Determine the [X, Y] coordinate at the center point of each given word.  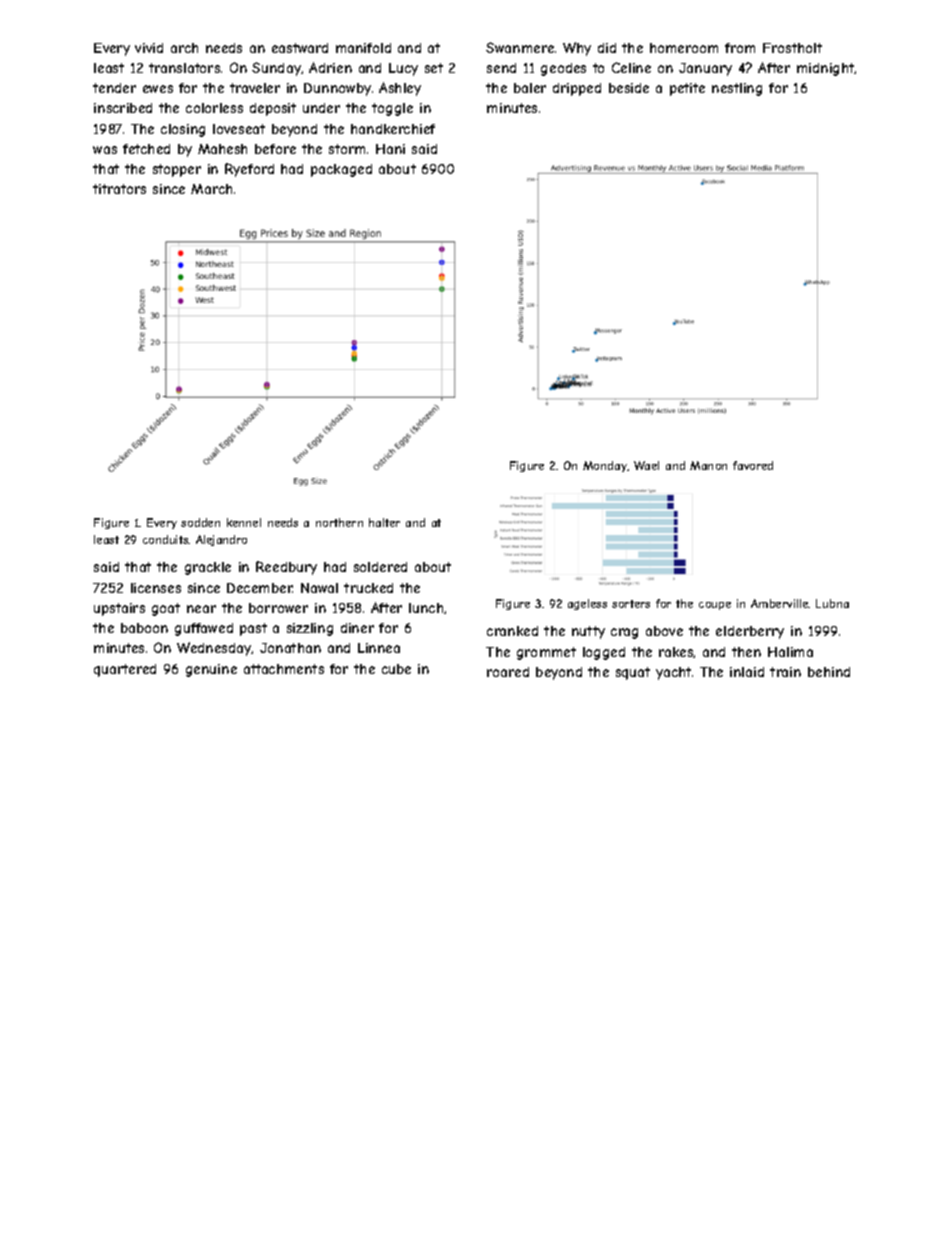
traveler [255, 88]
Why [577, 49]
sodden [200, 522]
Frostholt [792, 48]
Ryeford [249, 170]
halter [384, 522]
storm [347, 149]
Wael [646, 465]
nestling [737, 89]
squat [633, 673]
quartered [125, 670]
